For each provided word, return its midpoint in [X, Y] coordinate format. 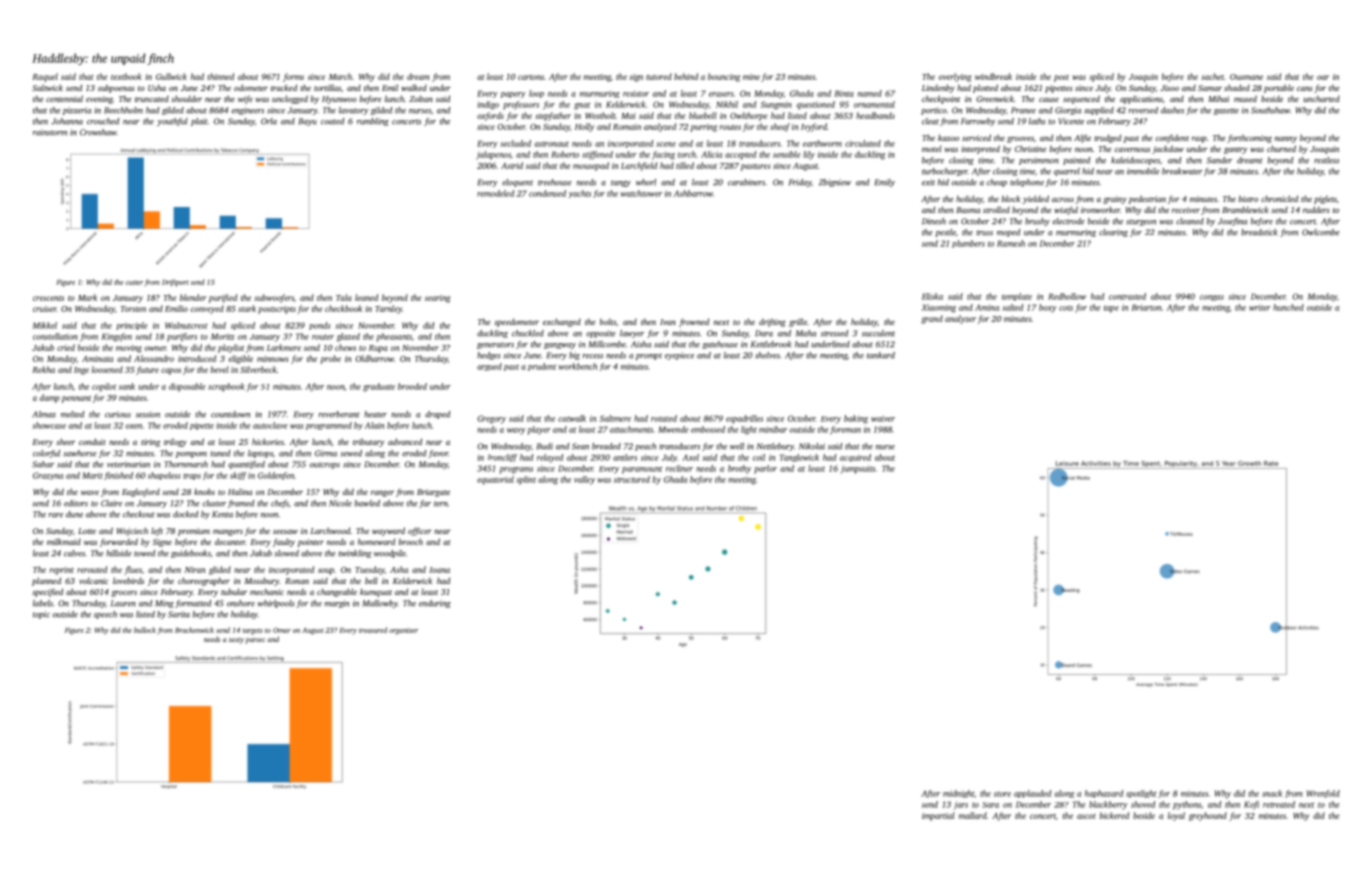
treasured [373, 630]
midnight [958, 794]
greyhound [1208, 816]
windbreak [993, 76]
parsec [255, 641]
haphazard [1104, 794]
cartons [531, 77]
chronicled [1279, 198]
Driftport [175, 283]
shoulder [186, 98]
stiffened [597, 155]
